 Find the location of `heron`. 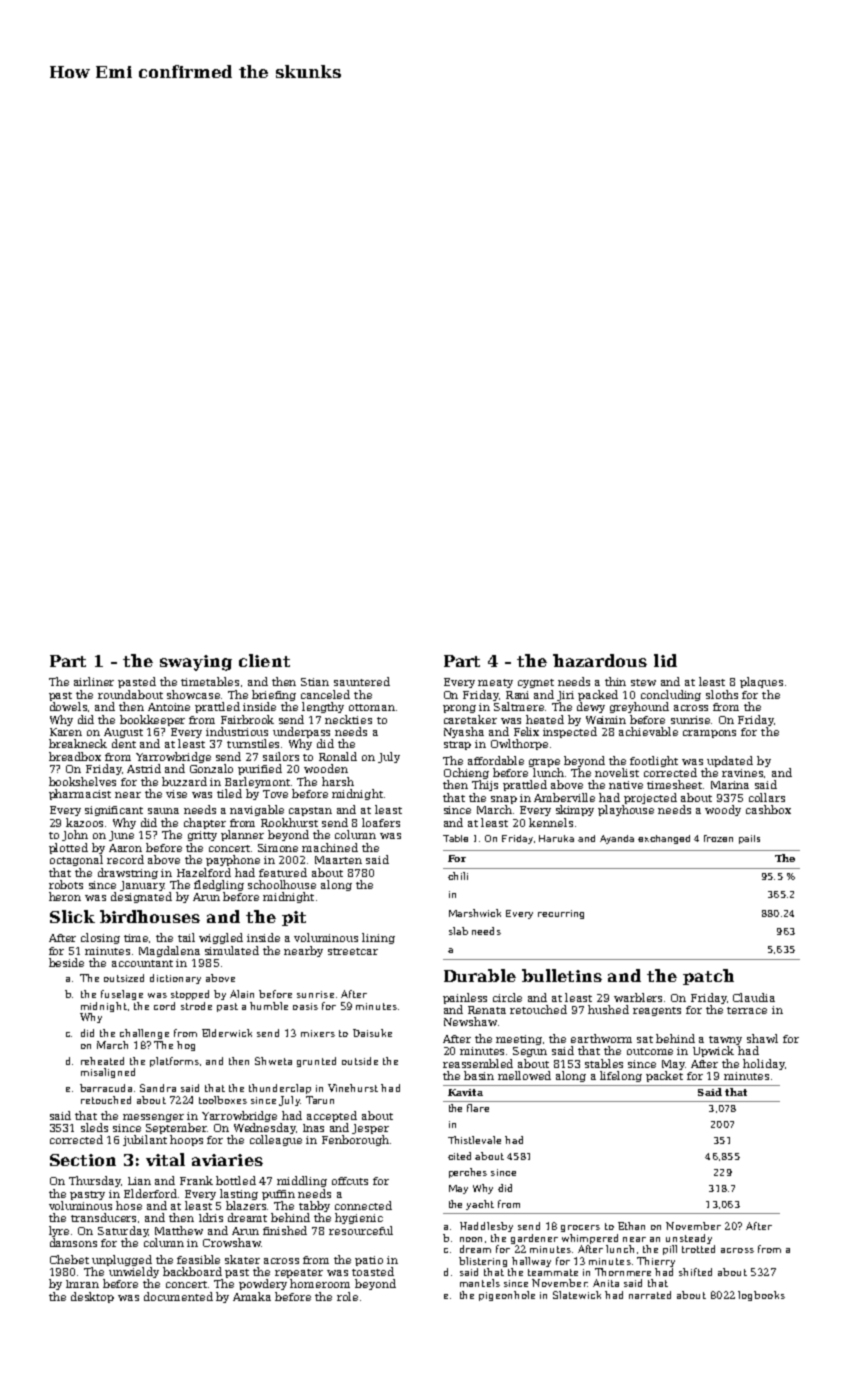

heron is located at coordinates (65, 896).
